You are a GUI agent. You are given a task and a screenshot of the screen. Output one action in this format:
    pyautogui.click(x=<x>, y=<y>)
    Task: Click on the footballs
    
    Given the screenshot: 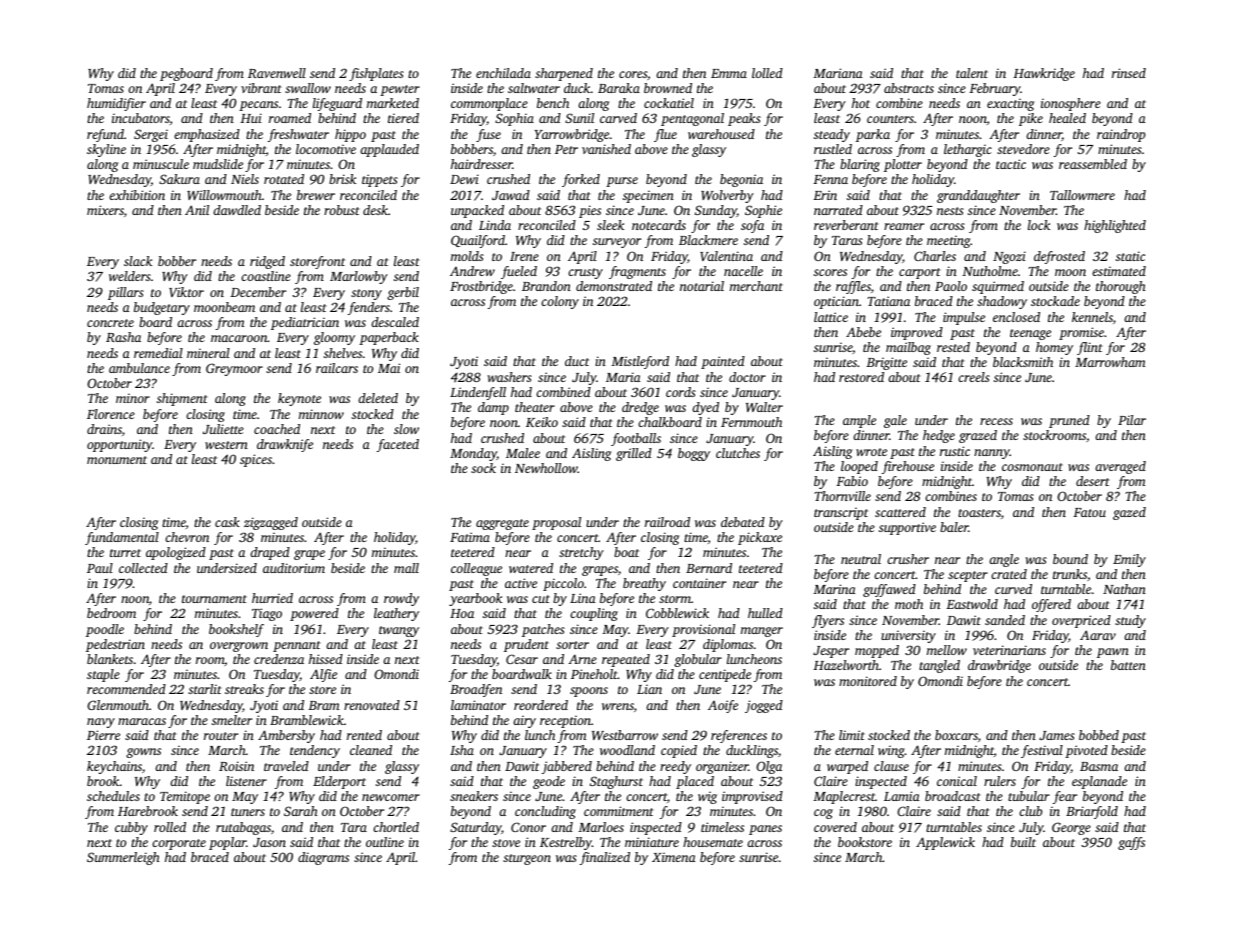 What is the action you would take?
    pyautogui.click(x=636, y=439)
